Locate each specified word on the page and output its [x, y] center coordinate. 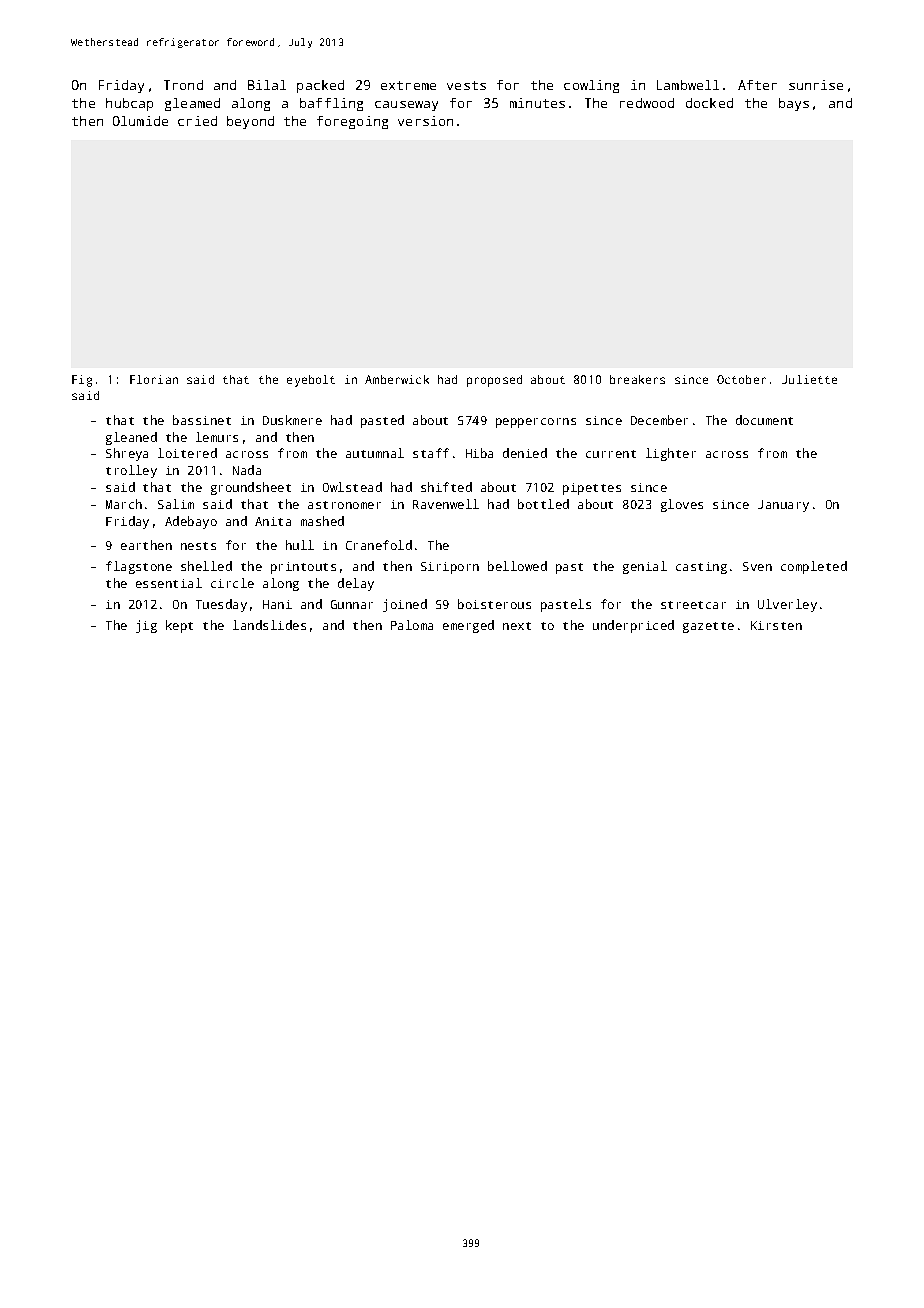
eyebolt [311, 381]
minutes [537, 103]
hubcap [129, 104]
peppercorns [536, 423]
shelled [206, 566]
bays [794, 104]
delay [356, 584]
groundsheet [251, 488]
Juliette [809, 379]
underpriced [633, 626]
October [741, 379]
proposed [494, 381]
